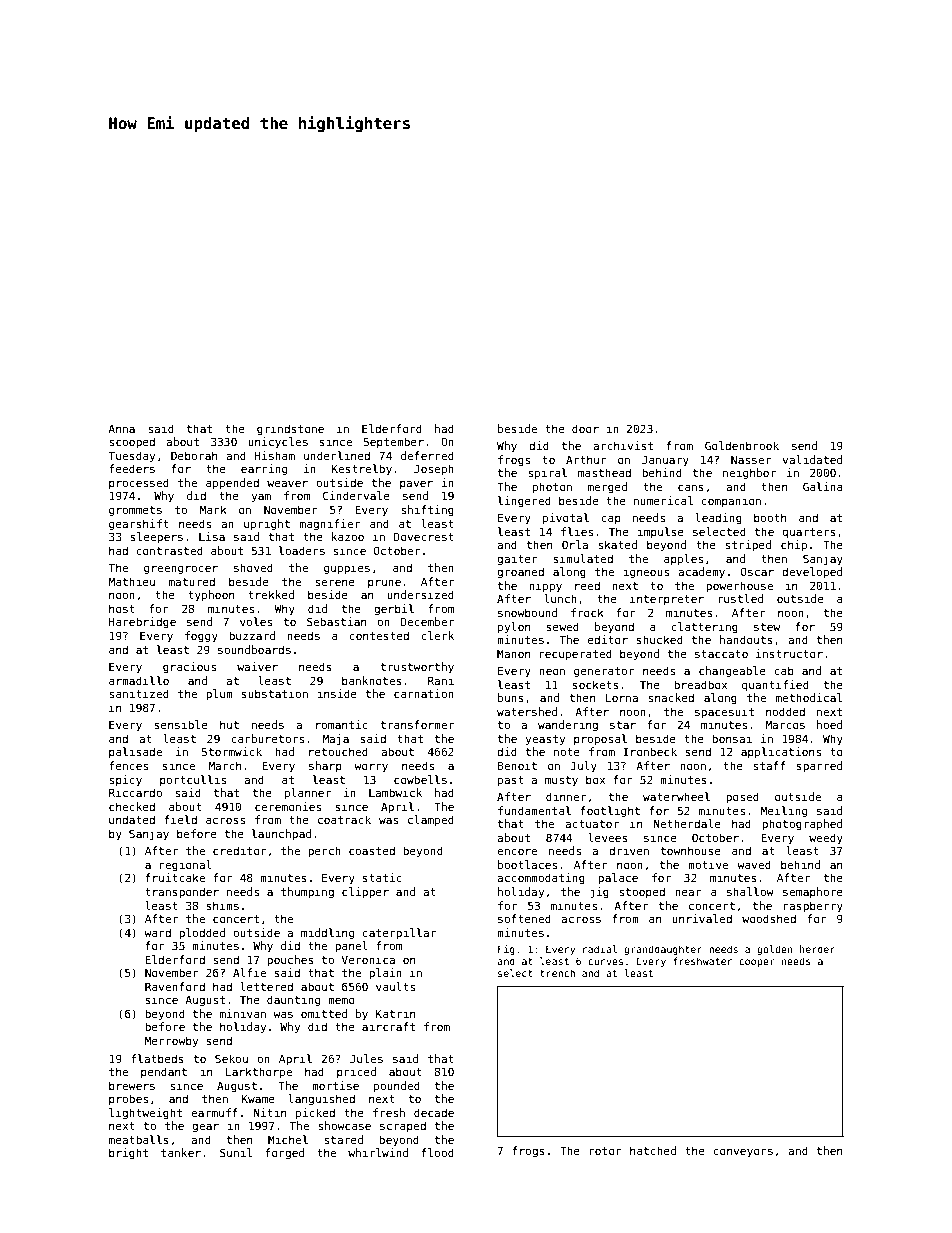 This document has height=1233, width=952. Describe the element at coordinates (181, 819) in the document. I see `field` at that location.
